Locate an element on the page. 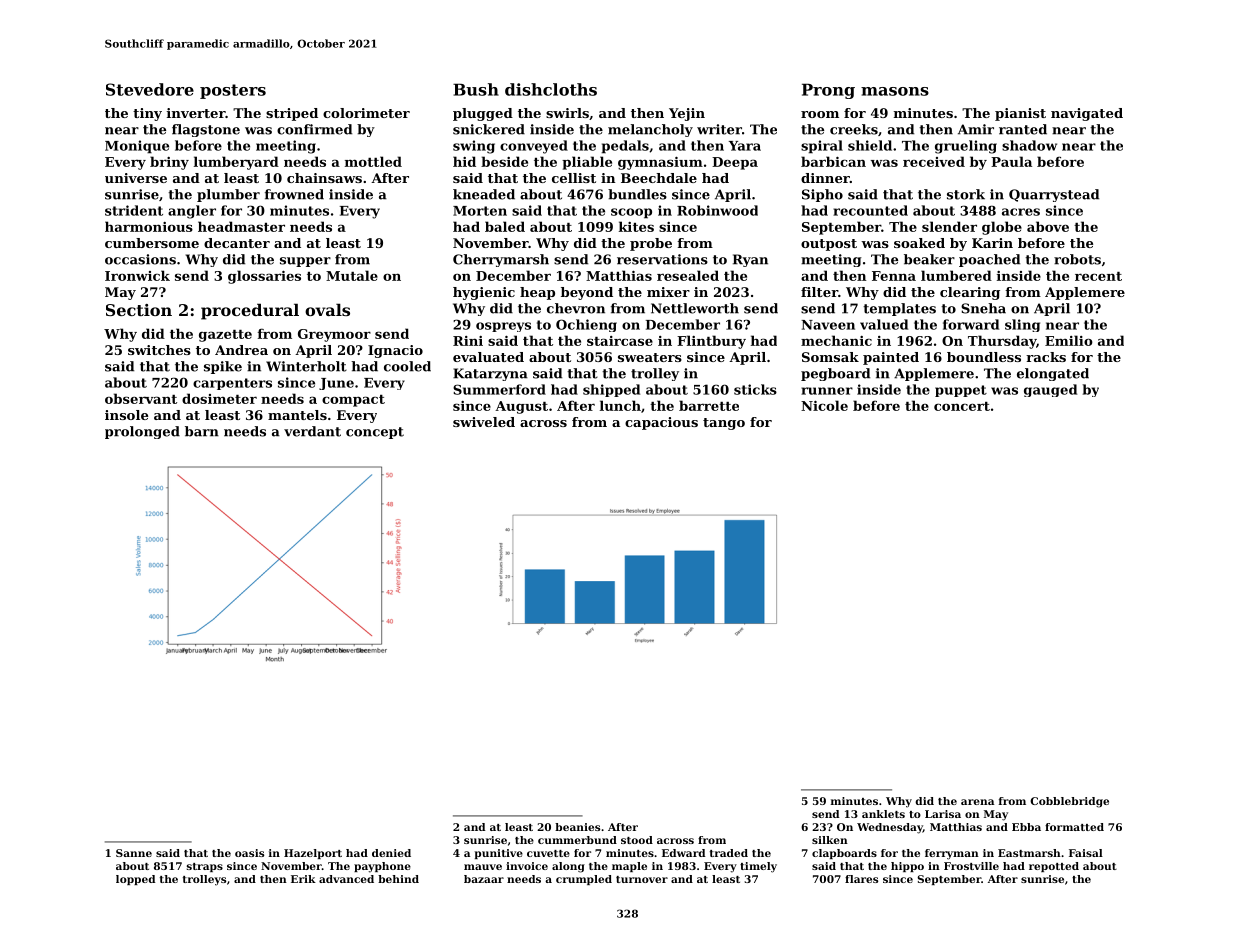 This document has height=952, width=1233. Ryan is located at coordinates (750, 260).
